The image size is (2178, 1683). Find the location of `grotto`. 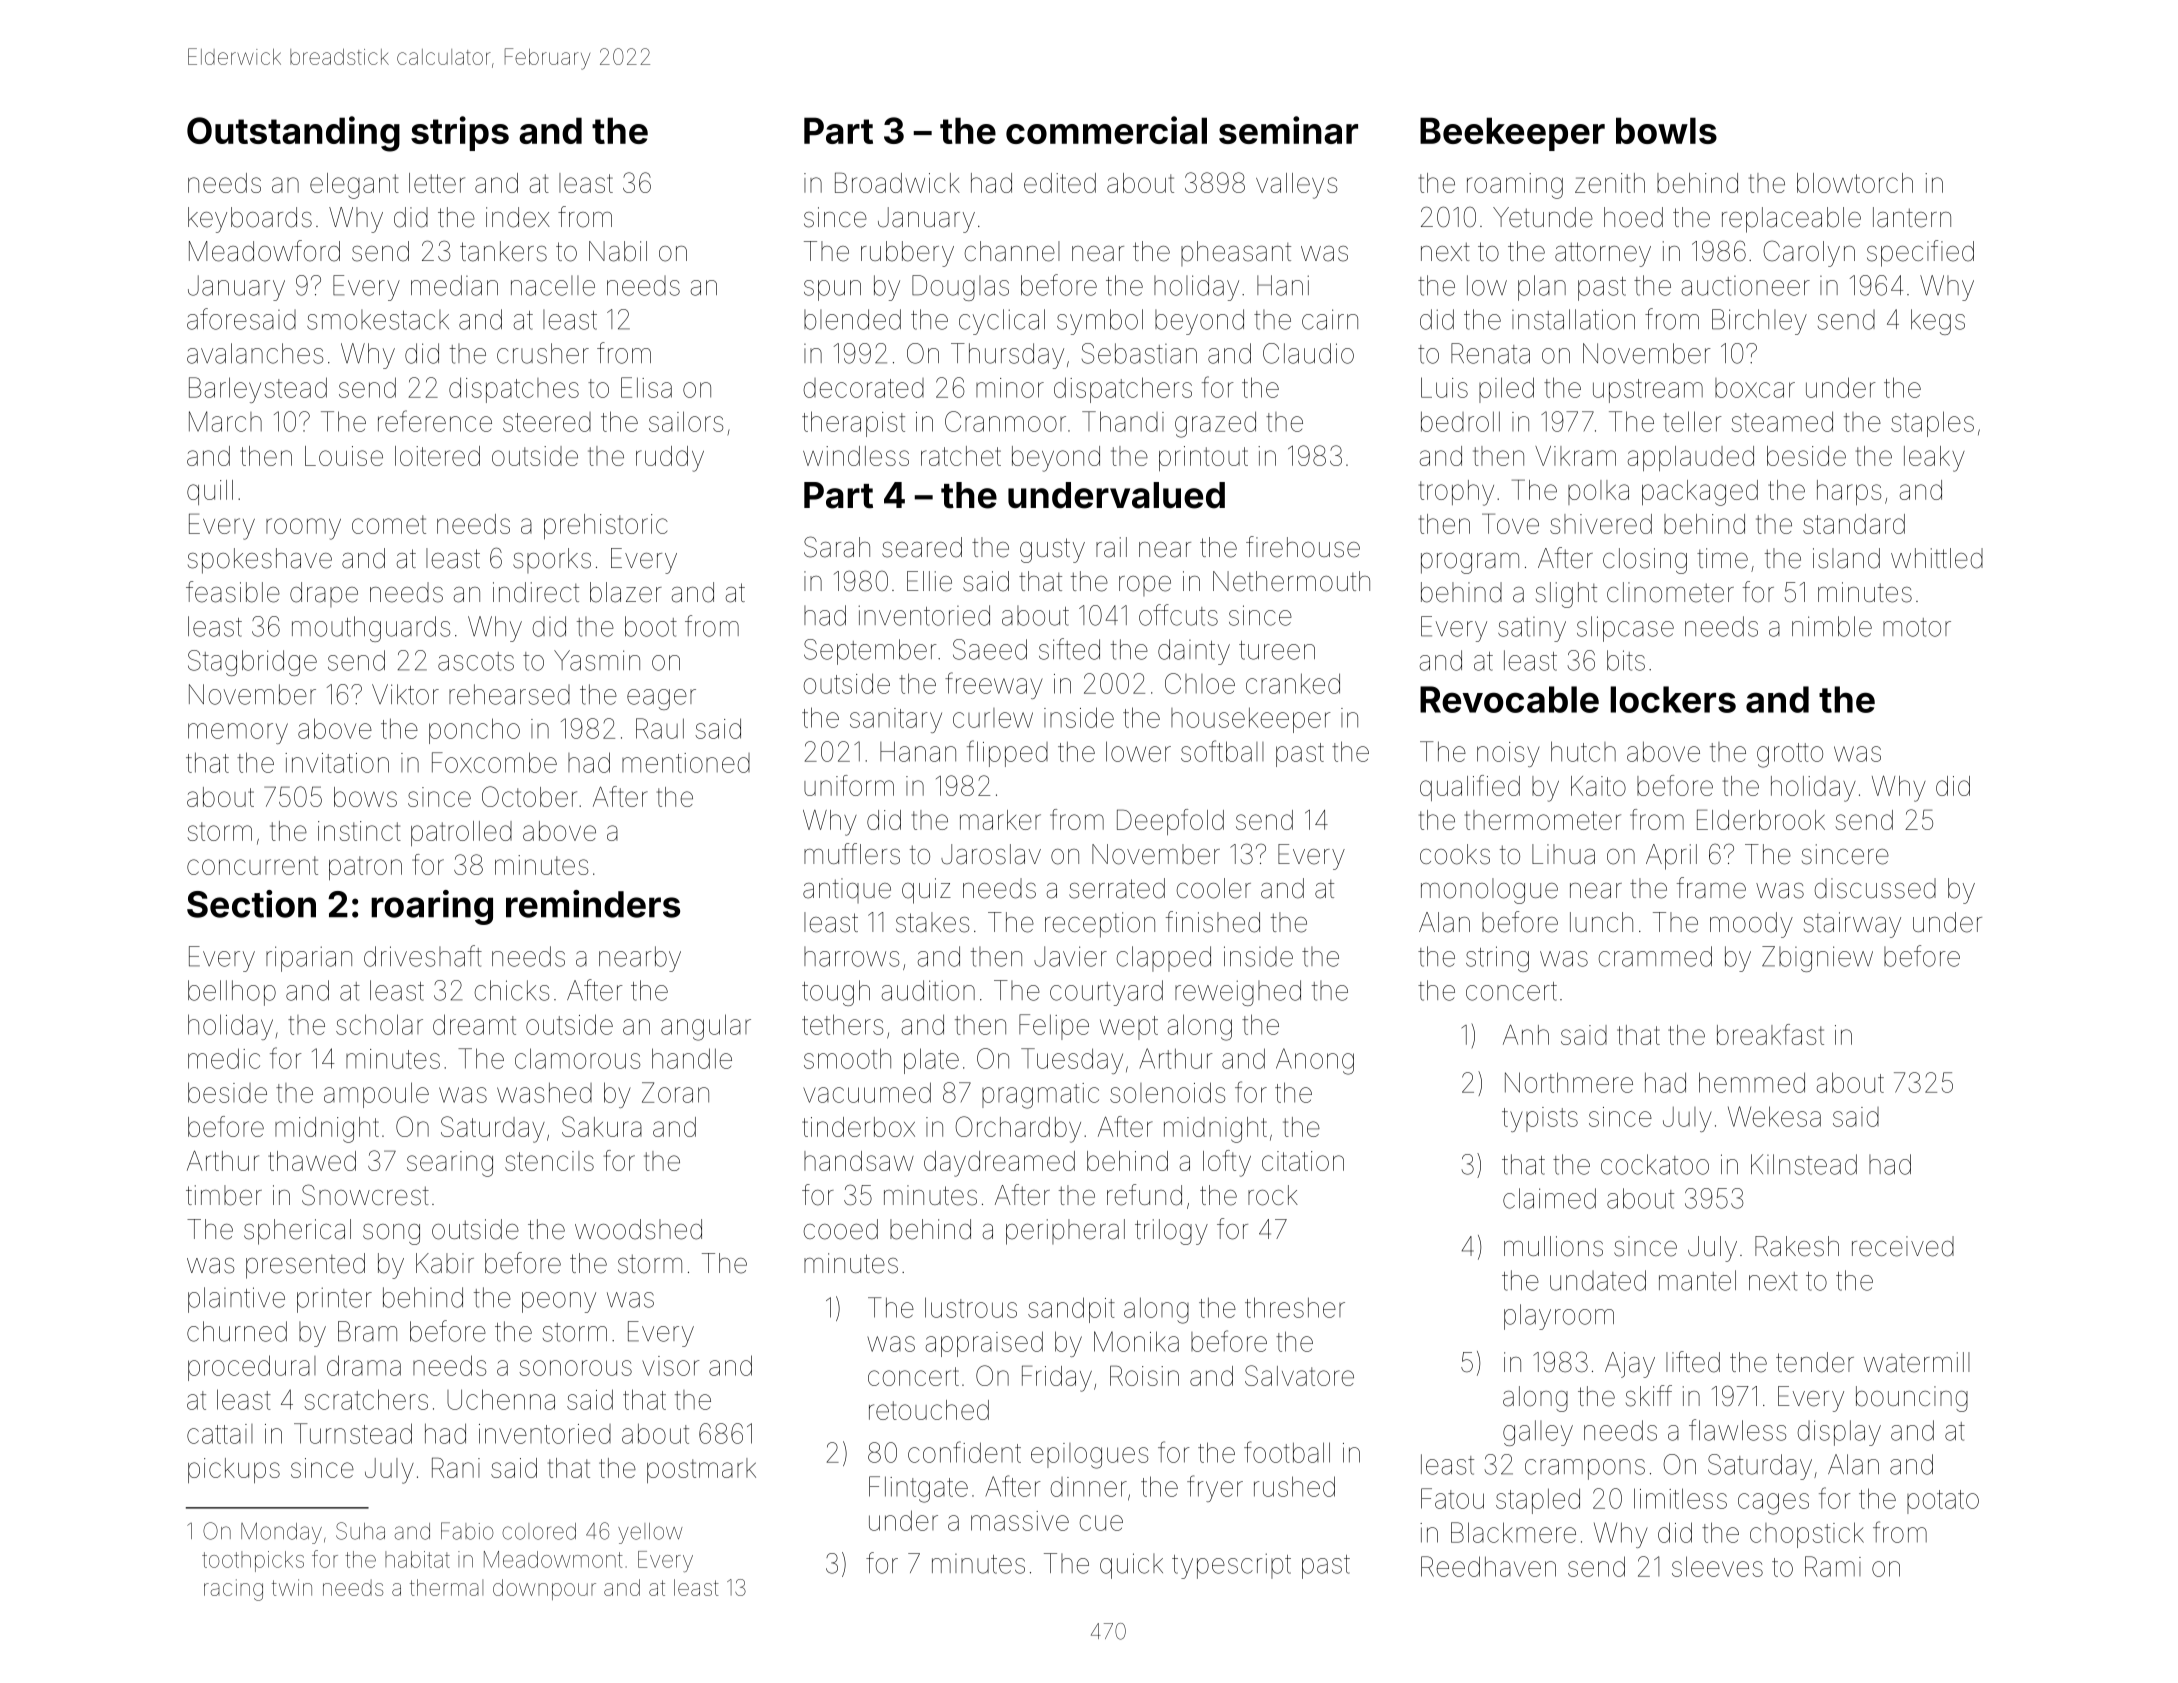

grotto is located at coordinates (1790, 755).
